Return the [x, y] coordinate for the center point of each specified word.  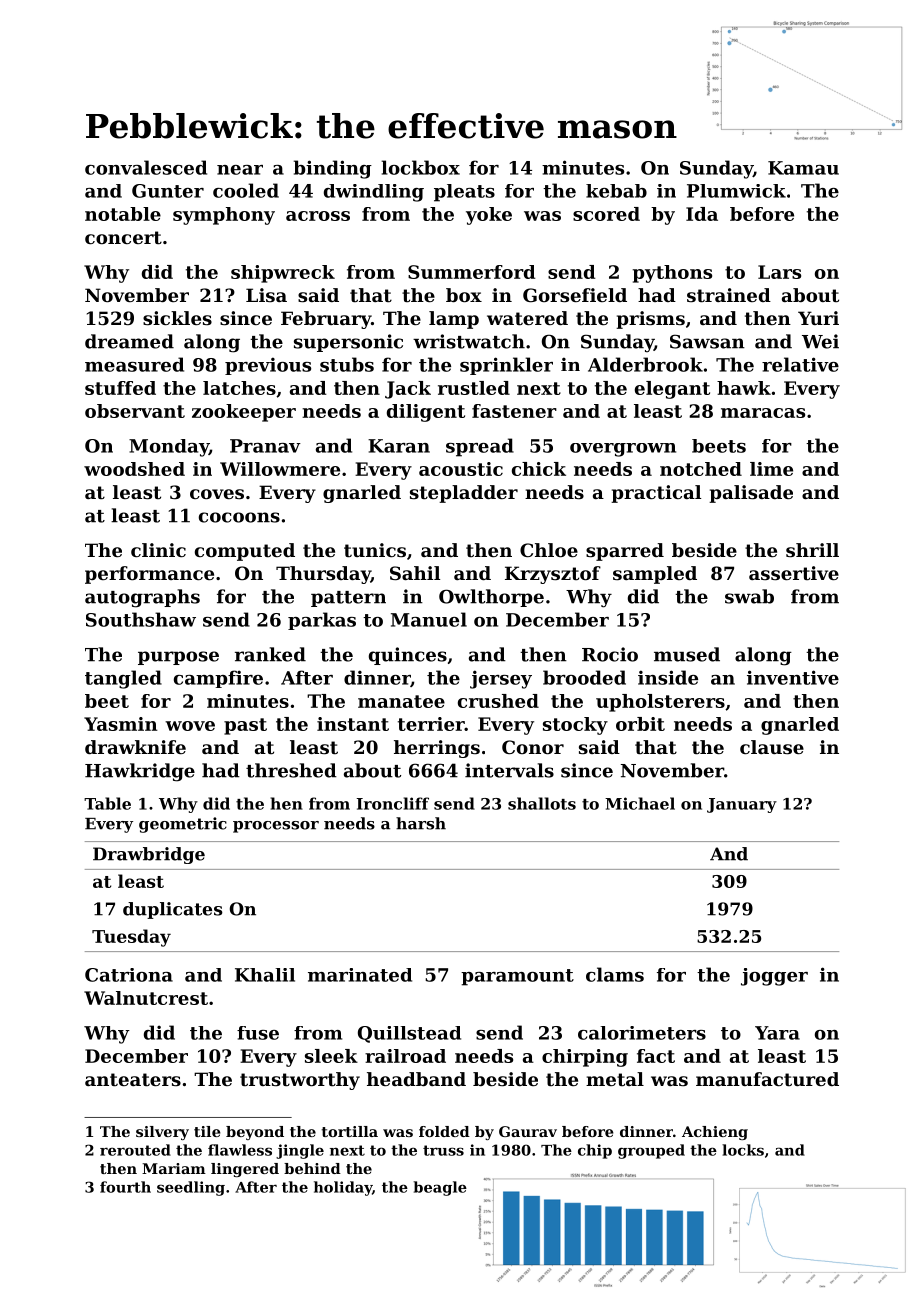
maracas [763, 413]
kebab [616, 191]
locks [743, 1150]
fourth [125, 1187]
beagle [440, 1188]
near [240, 170]
